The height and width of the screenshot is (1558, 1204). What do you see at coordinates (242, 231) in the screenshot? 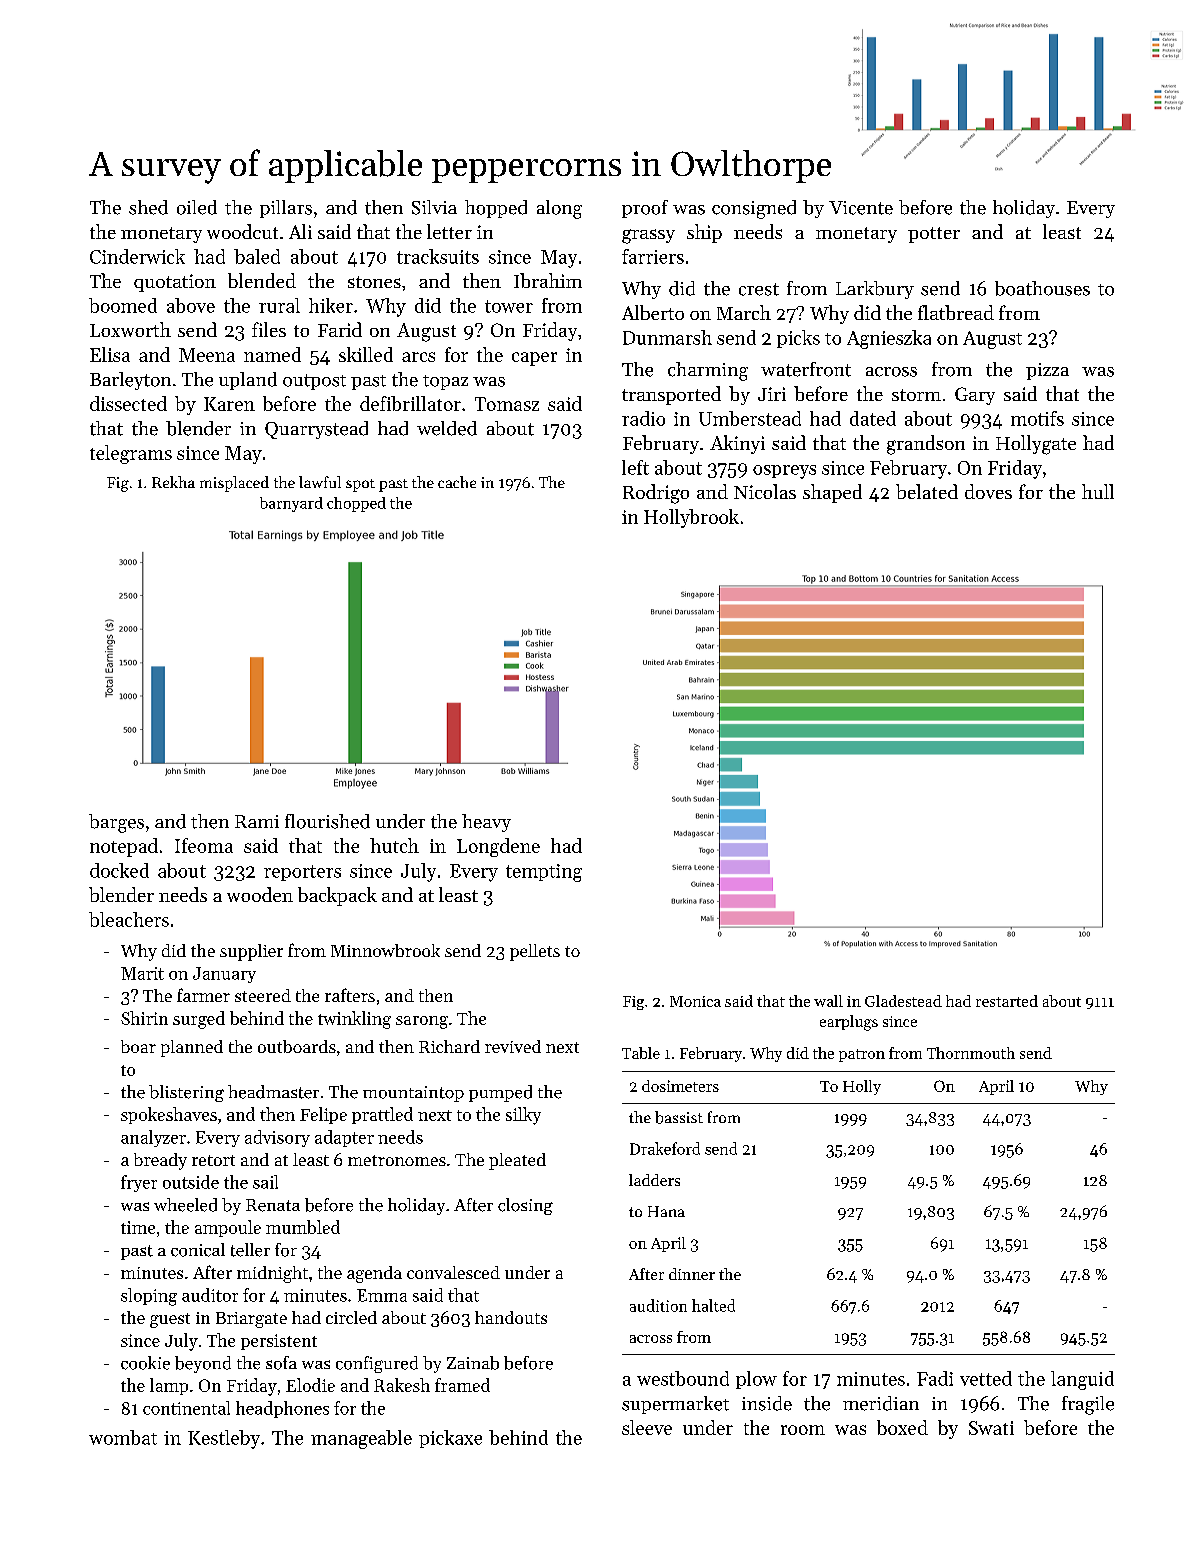
I see `woodcut` at bounding box center [242, 231].
